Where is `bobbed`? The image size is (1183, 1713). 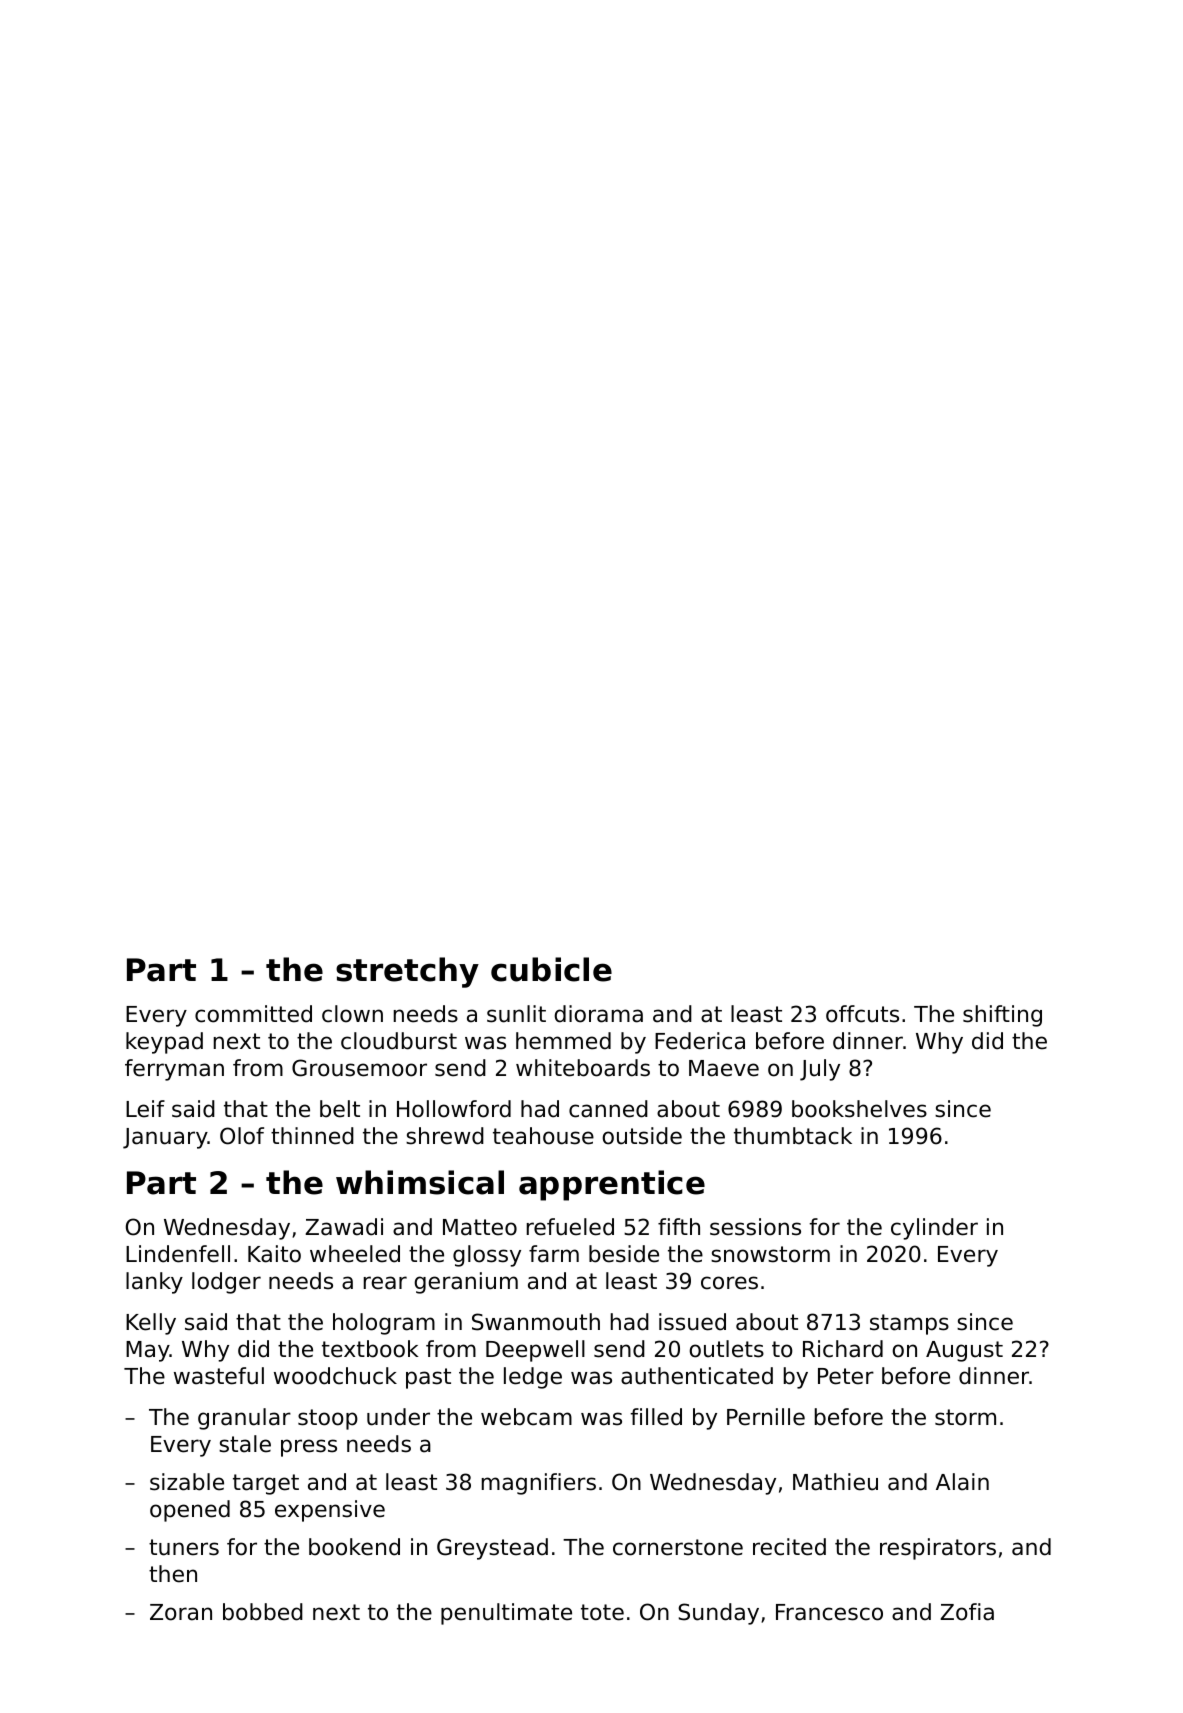
bobbed is located at coordinates (263, 1612).
